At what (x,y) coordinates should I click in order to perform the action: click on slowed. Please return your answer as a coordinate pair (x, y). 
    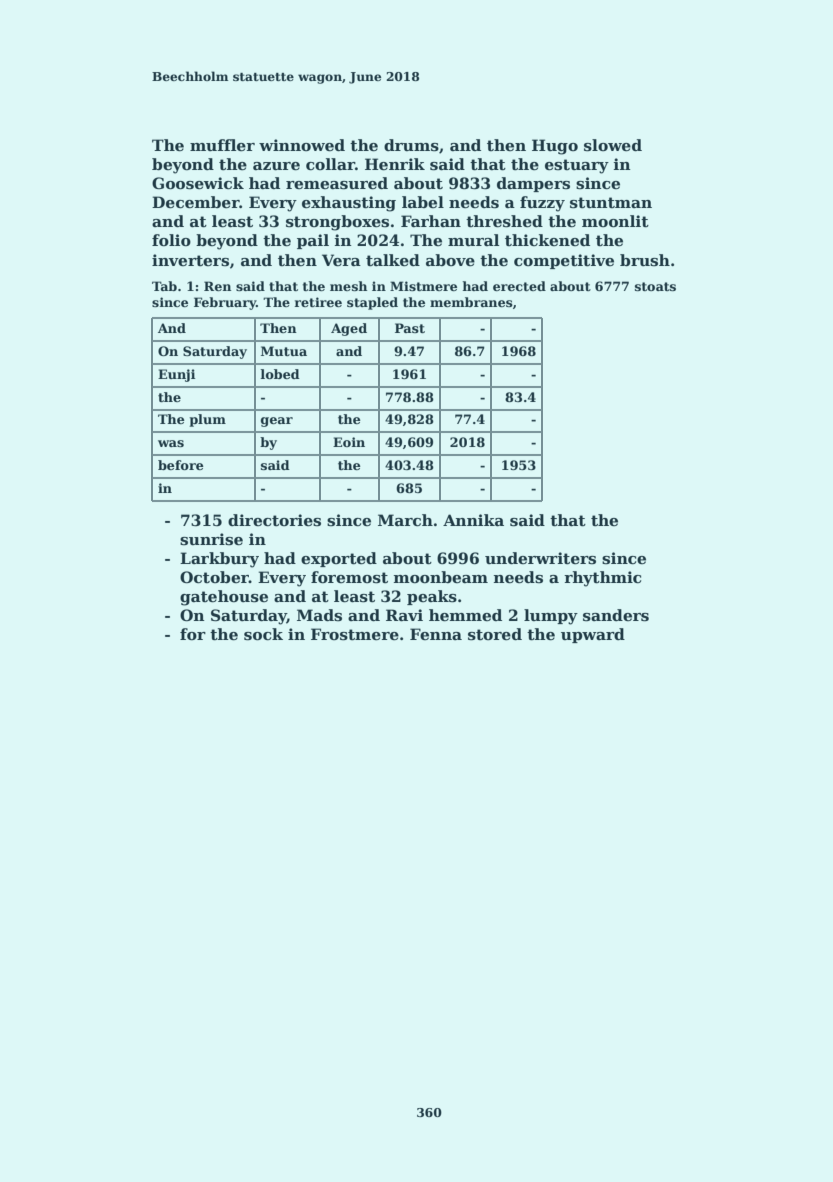
    Looking at the image, I should click on (613, 145).
